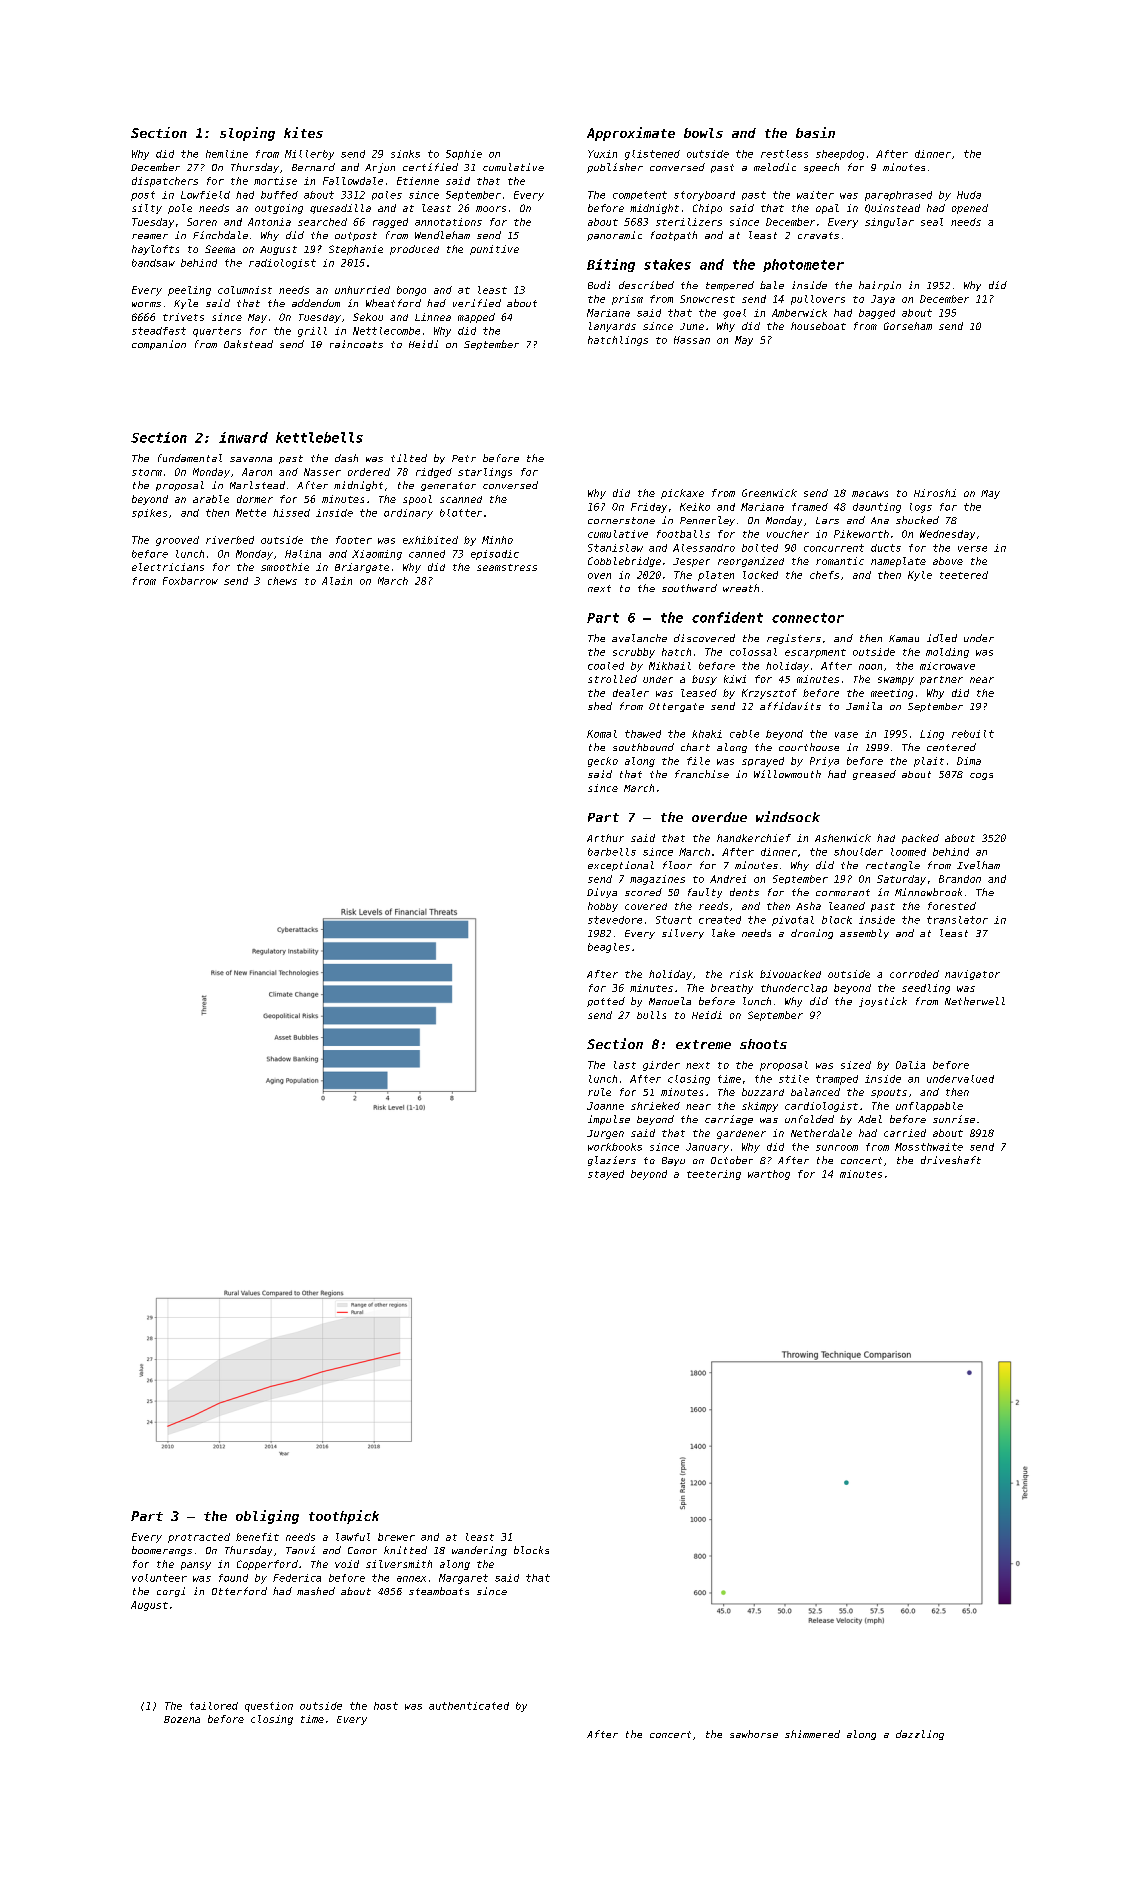 The width and height of the screenshot is (1139, 1877). I want to click on hobby, so click(603, 907).
